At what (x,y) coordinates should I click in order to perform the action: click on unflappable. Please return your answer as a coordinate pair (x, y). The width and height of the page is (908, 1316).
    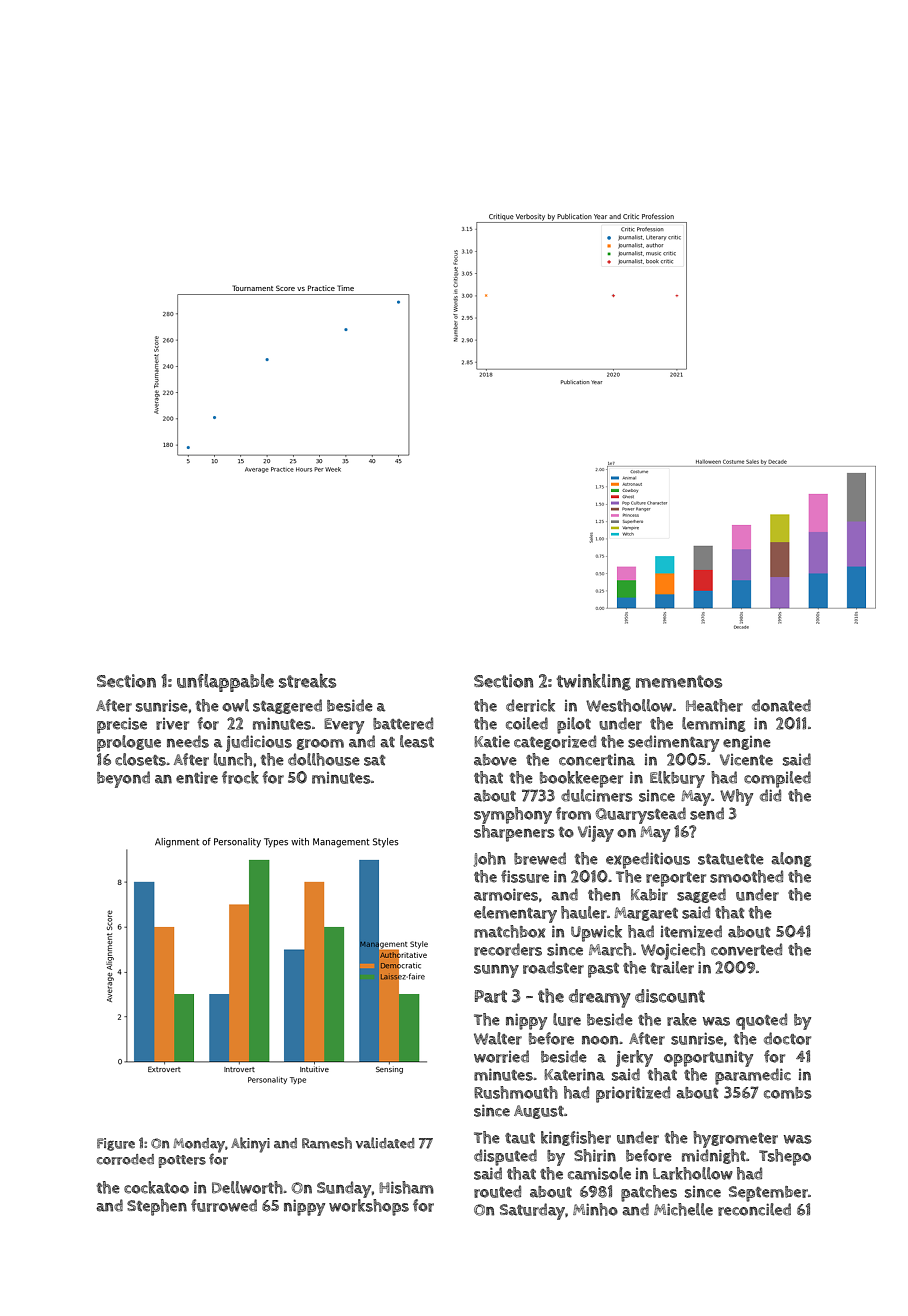
    Looking at the image, I should click on (225, 683).
